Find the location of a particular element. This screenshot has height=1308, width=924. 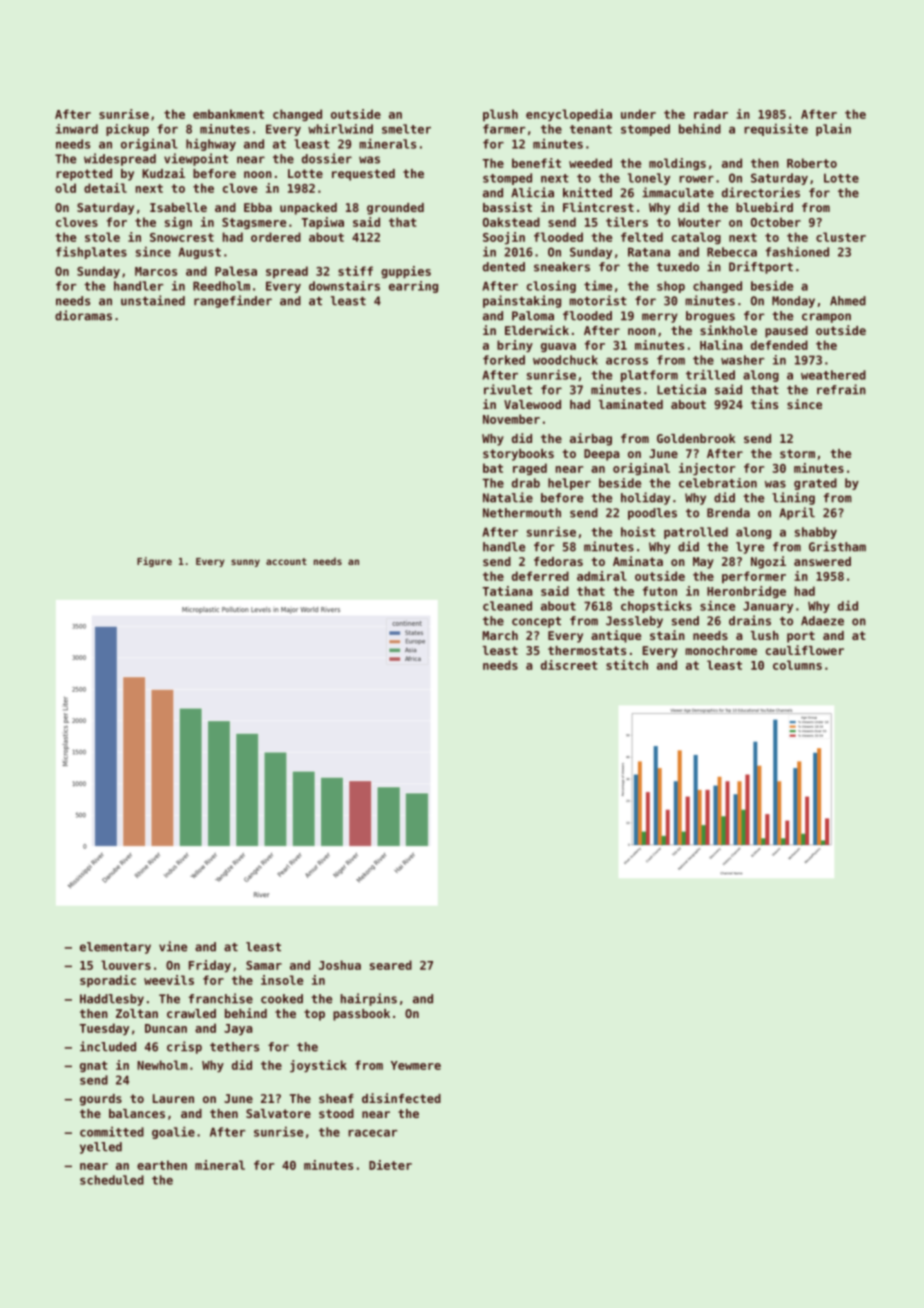

goalie is located at coordinates (173, 1132).
